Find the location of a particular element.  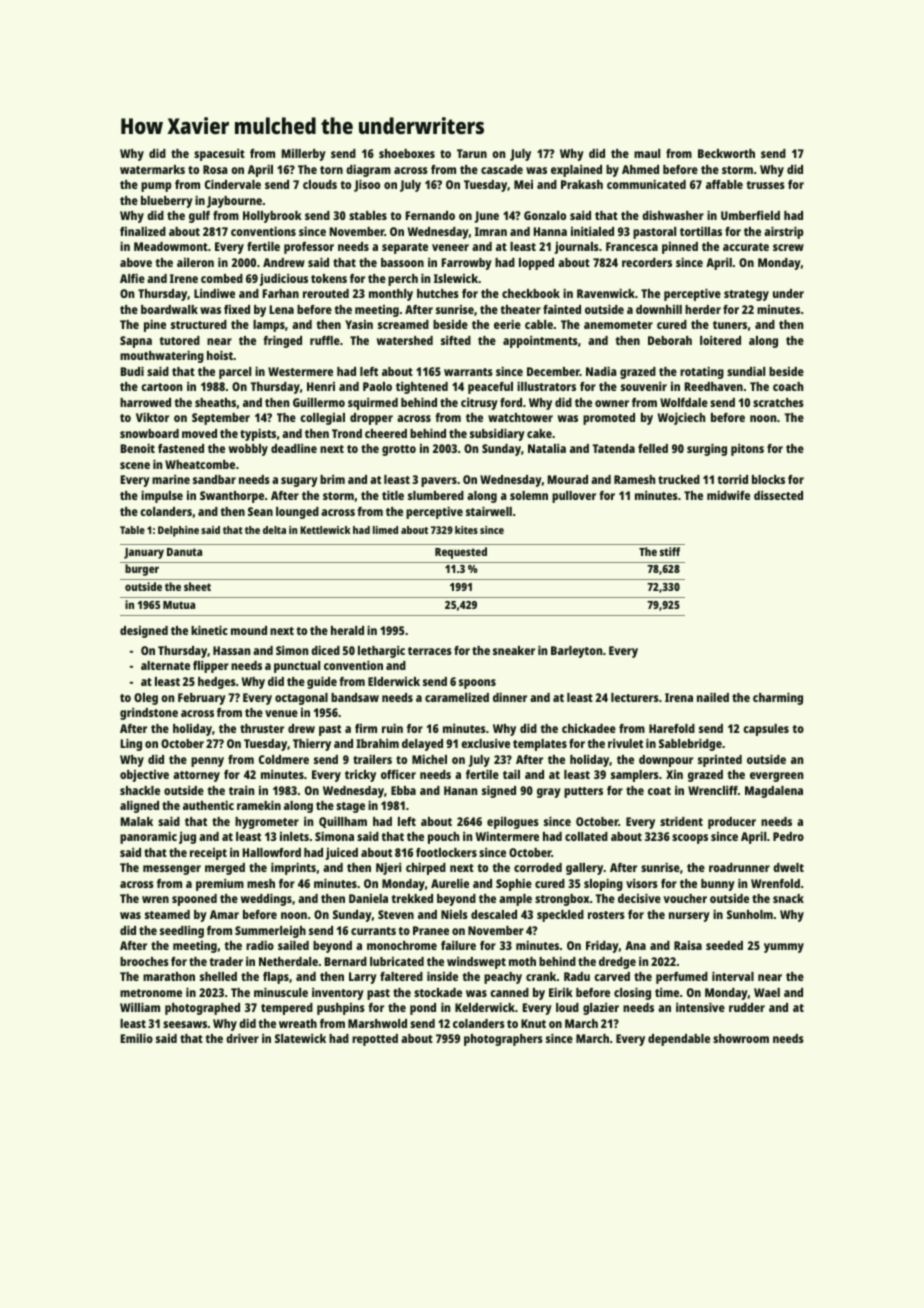

Wolfdale is located at coordinates (684, 402).
